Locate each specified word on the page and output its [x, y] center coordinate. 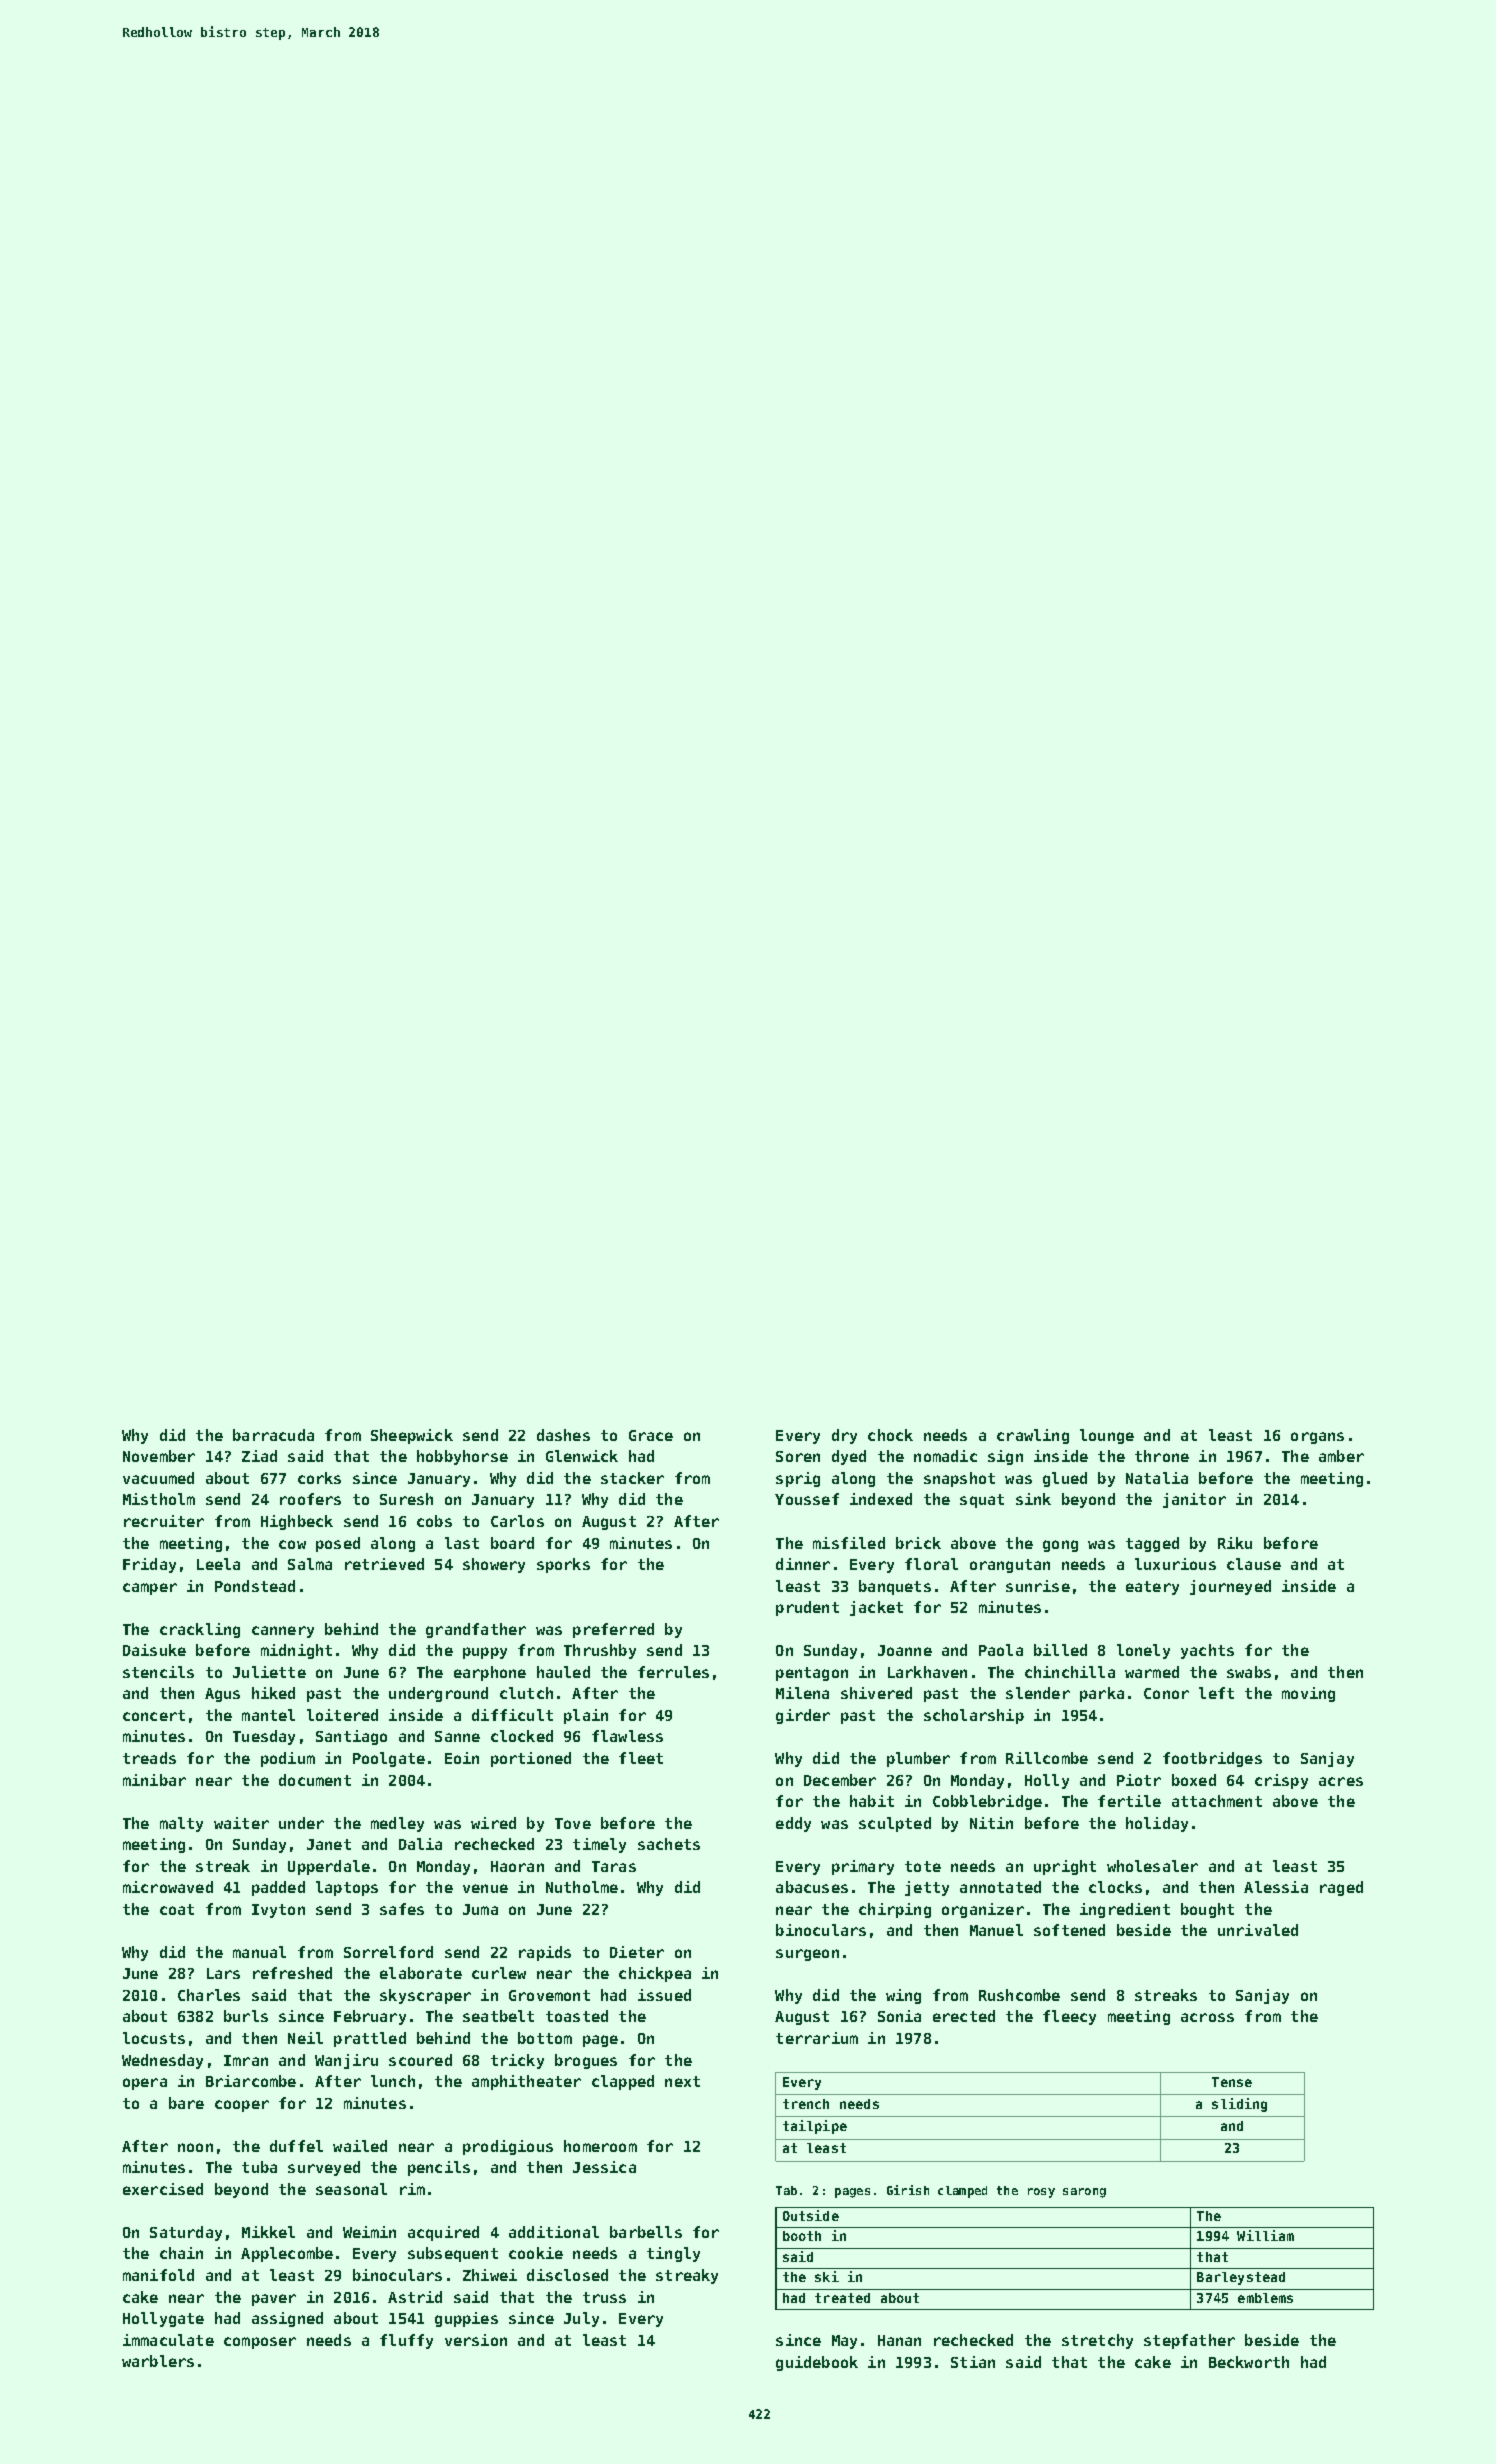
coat [177, 1909]
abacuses [812, 1887]
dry [844, 1436]
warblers [158, 2361]
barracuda [273, 1435]
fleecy [1069, 2017]
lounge [1107, 1436]
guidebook [817, 2363]
